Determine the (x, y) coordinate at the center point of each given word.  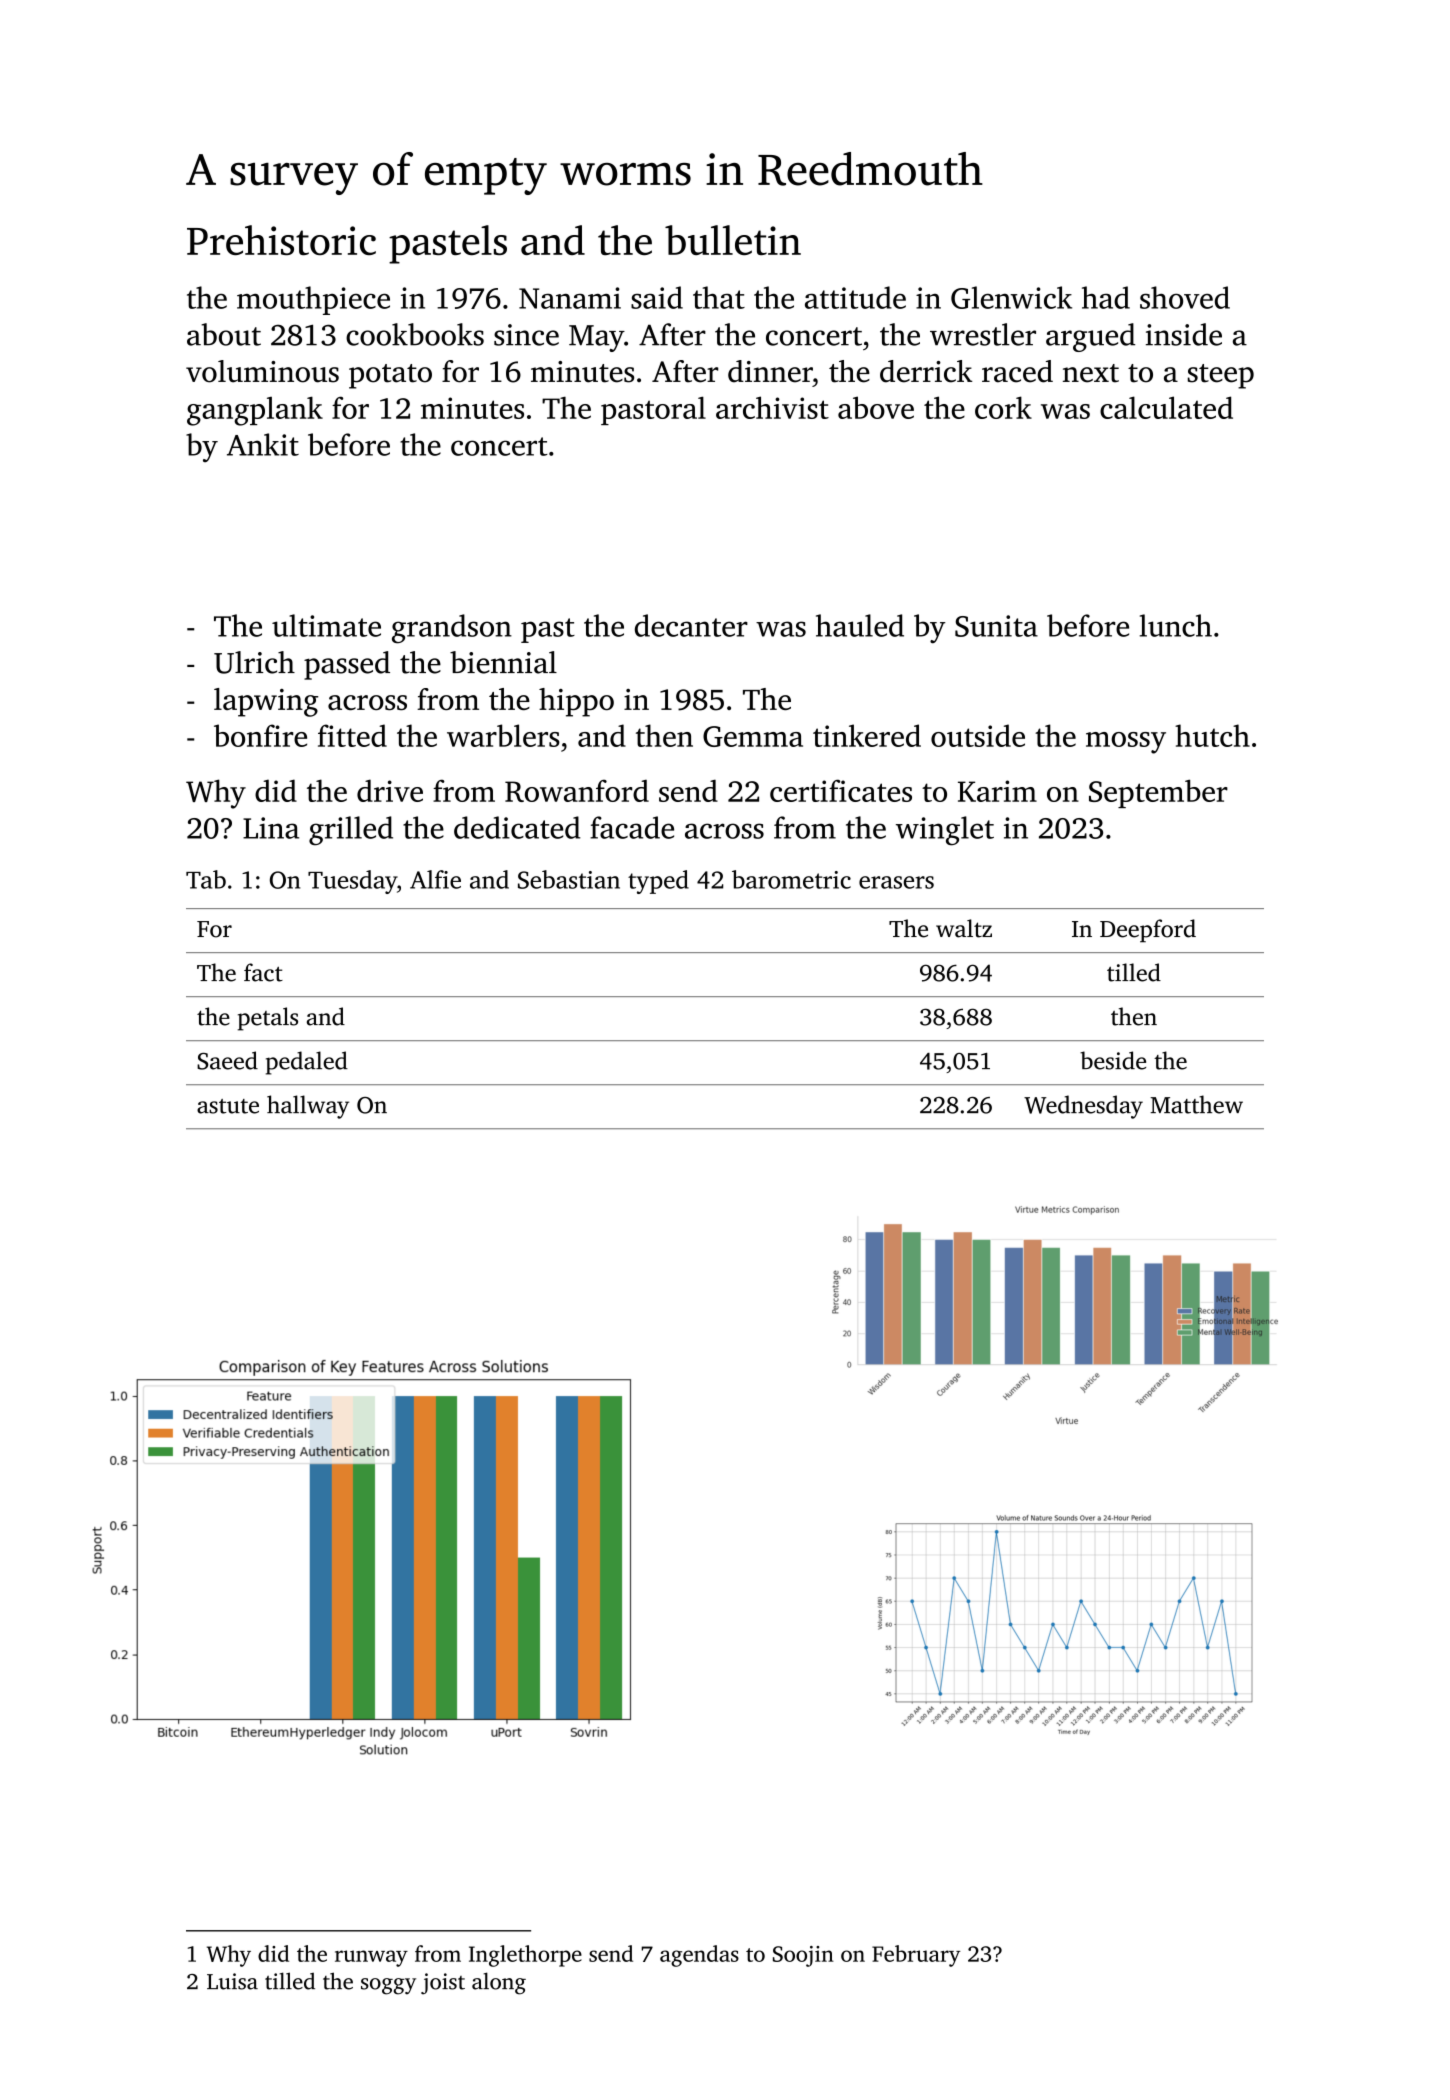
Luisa (232, 1981)
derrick (926, 371)
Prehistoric (281, 240)
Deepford (1148, 931)
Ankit (263, 444)
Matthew (1196, 1104)
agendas (699, 1956)
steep (1221, 376)
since (526, 335)
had (1106, 297)
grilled (351, 831)
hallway (308, 1107)
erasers (896, 882)
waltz (964, 928)
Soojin (803, 1956)
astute (228, 1106)
